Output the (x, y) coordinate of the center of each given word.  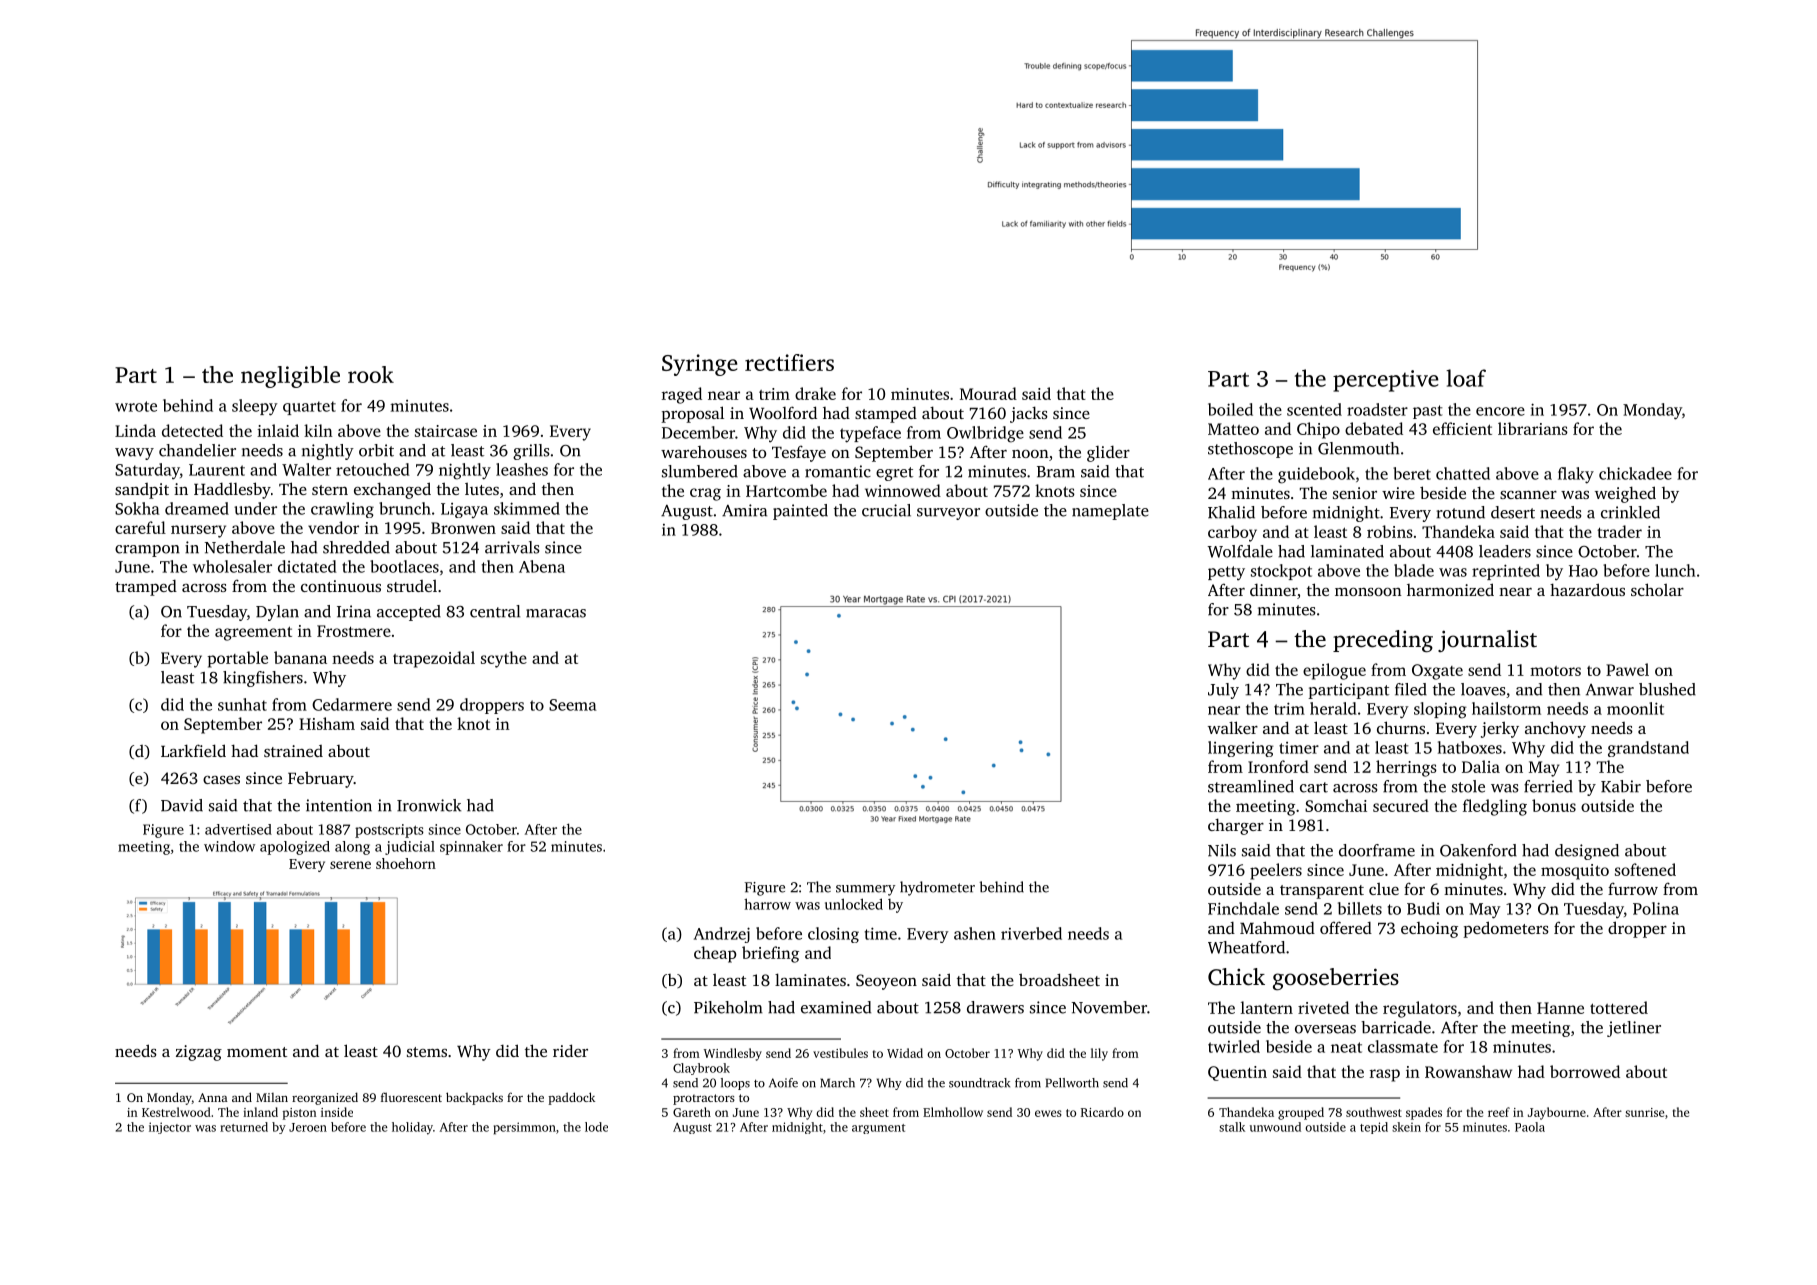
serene (350, 865)
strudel (412, 586)
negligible (290, 377)
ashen (975, 933)
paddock (572, 1098)
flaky (1576, 475)
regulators (1420, 1009)
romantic (838, 471)
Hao (1583, 571)
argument (878, 1129)
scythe (504, 659)
